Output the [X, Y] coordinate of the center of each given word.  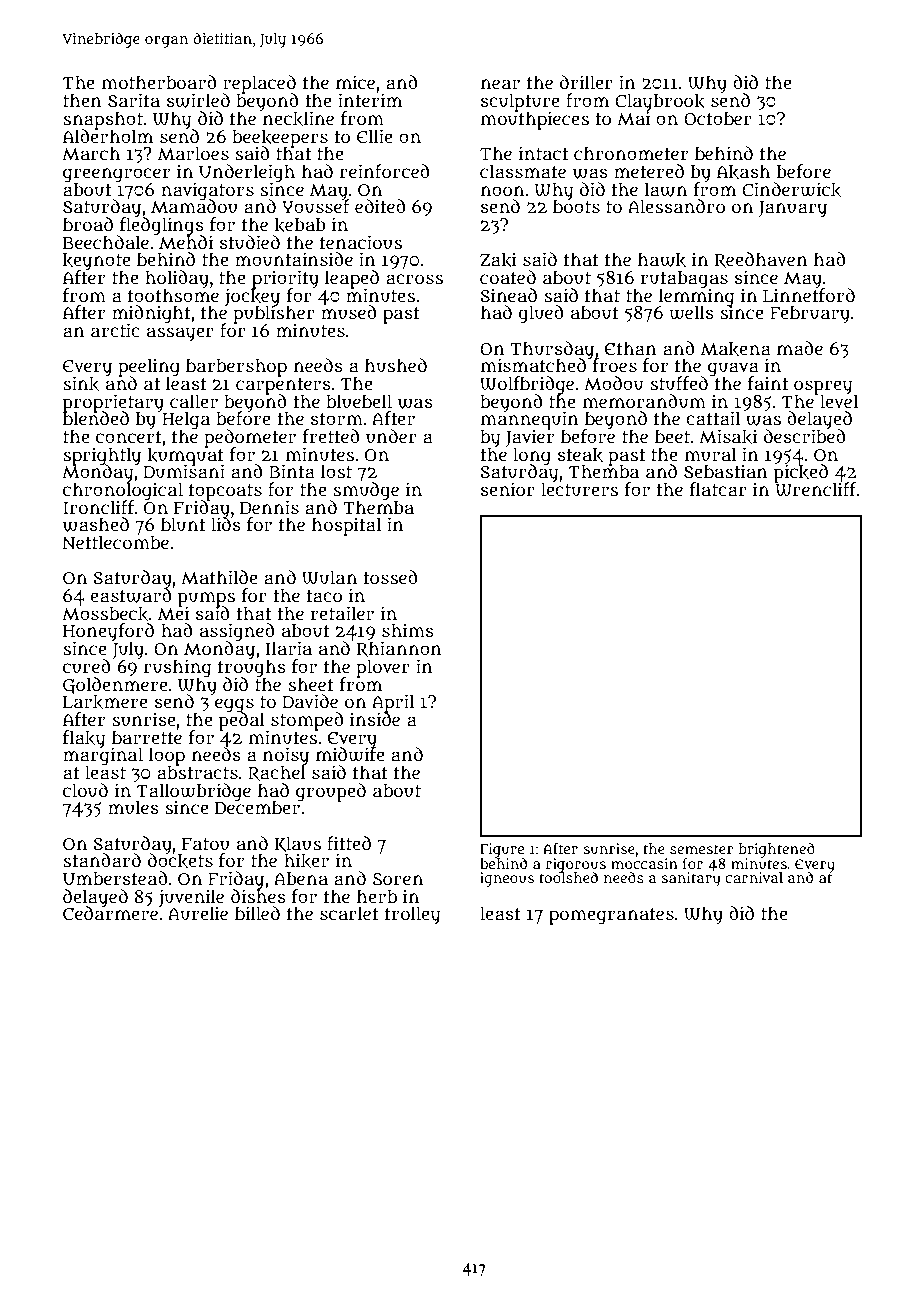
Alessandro [676, 206]
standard [102, 860]
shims [408, 630]
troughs [252, 668]
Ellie [375, 136]
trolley [412, 915]
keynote [97, 261]
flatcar [718, 489]
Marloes [193, 153]
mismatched [533, 366]
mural [710, 454]
